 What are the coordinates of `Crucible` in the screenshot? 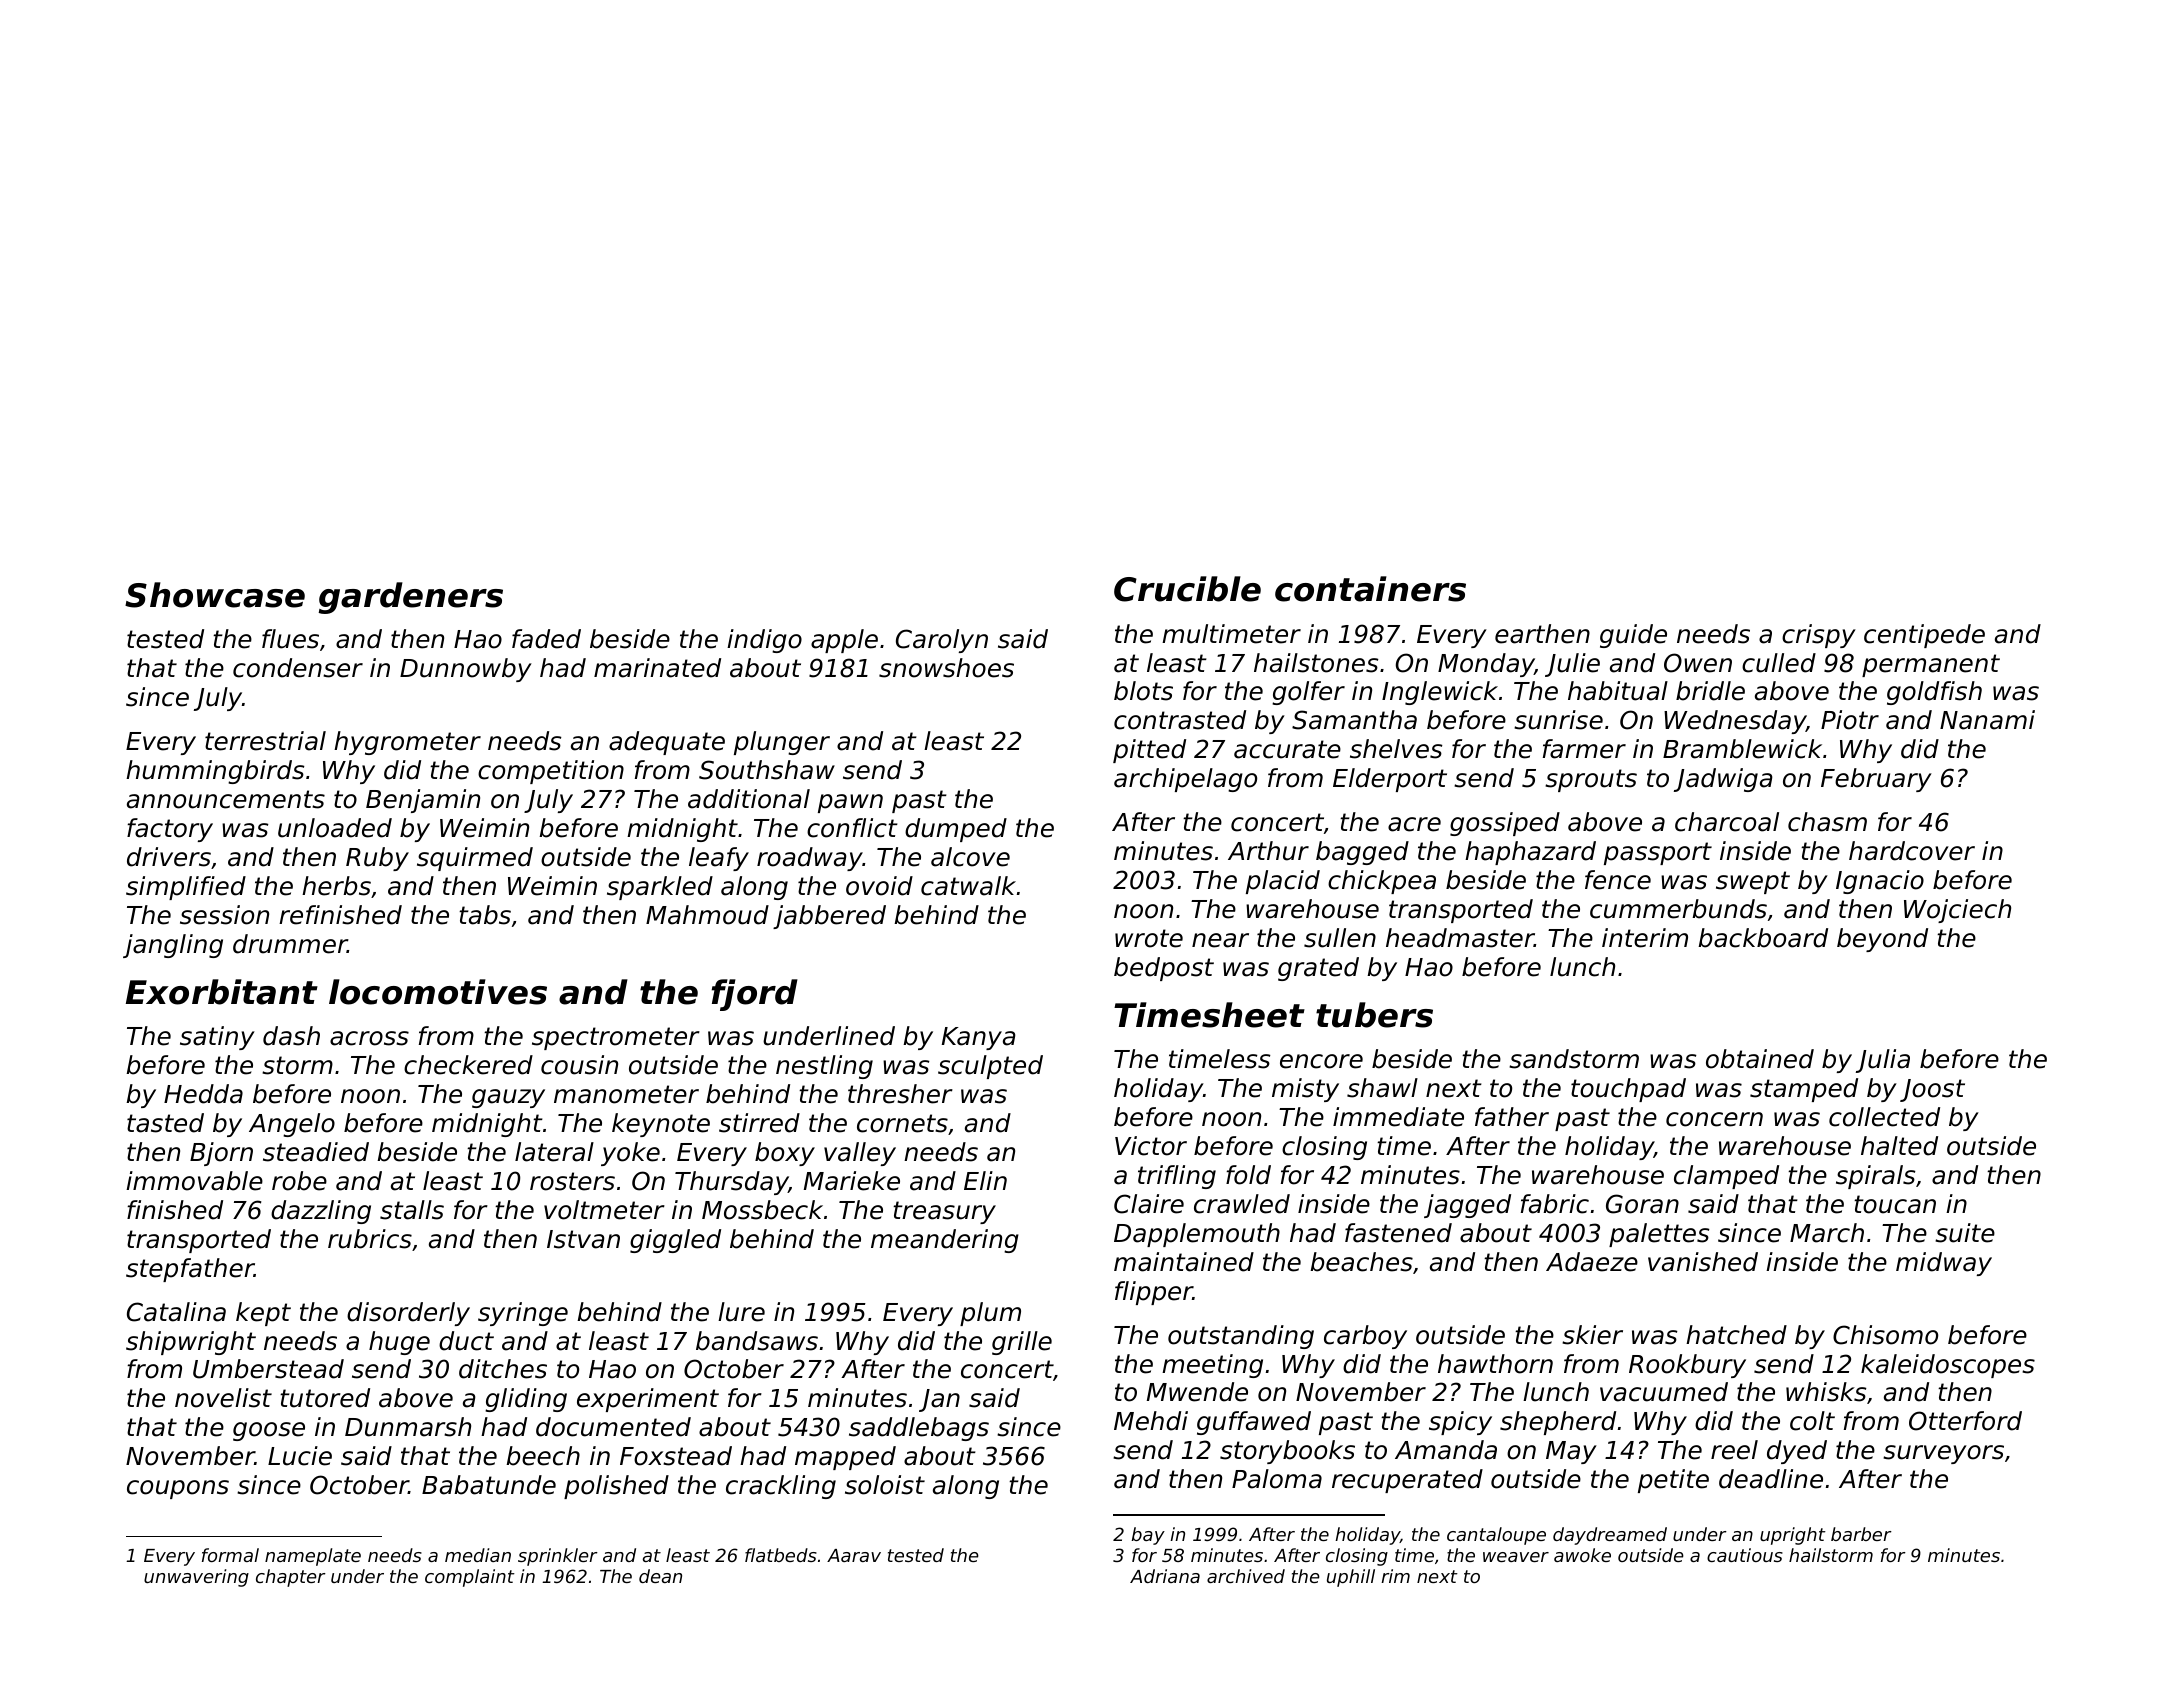 It's located at (1187, 589).
